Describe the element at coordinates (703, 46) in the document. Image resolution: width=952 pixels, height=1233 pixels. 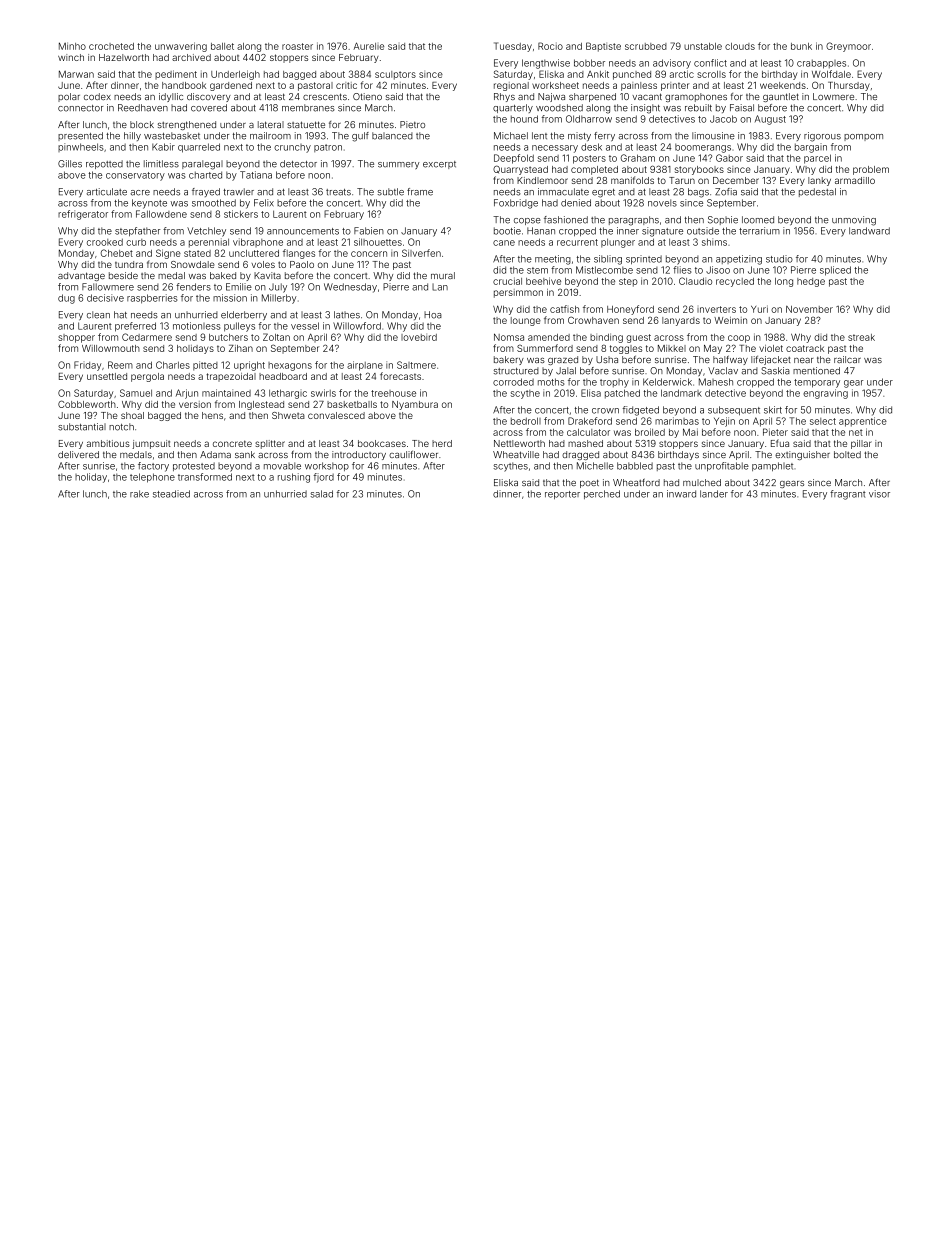
I see `unstable` at that location.
